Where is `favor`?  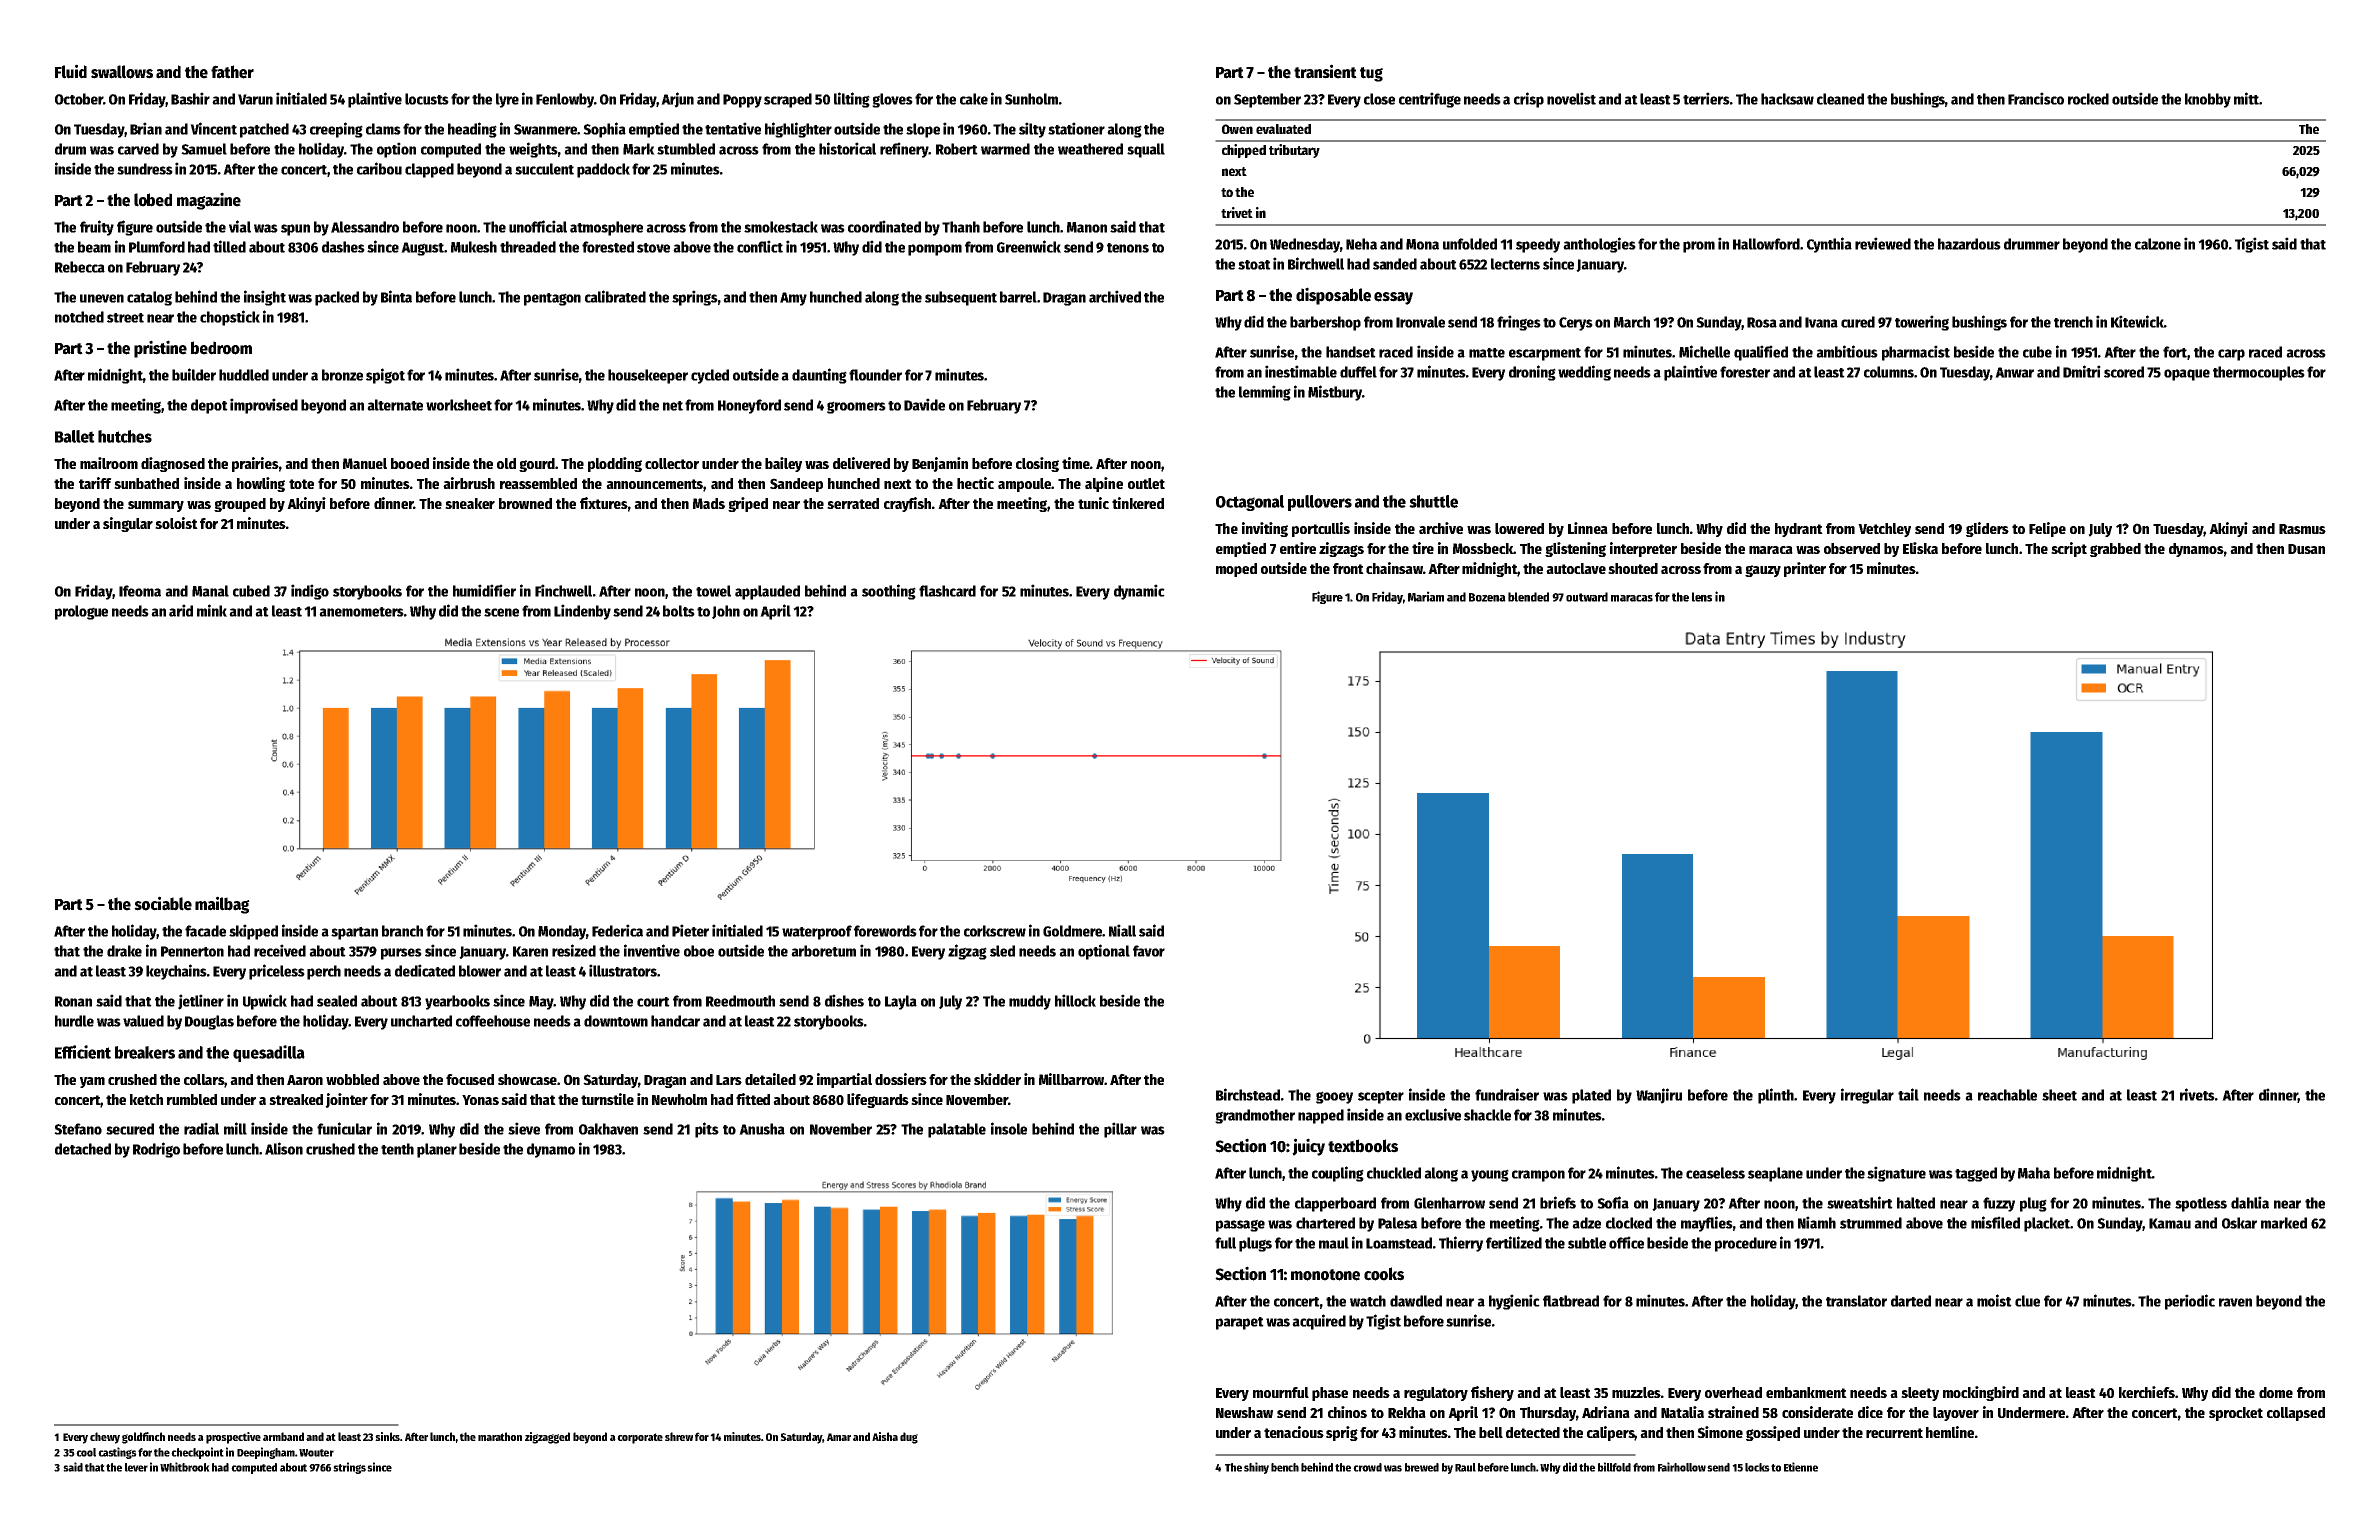
favor is located at coordinates (1149, 951).
